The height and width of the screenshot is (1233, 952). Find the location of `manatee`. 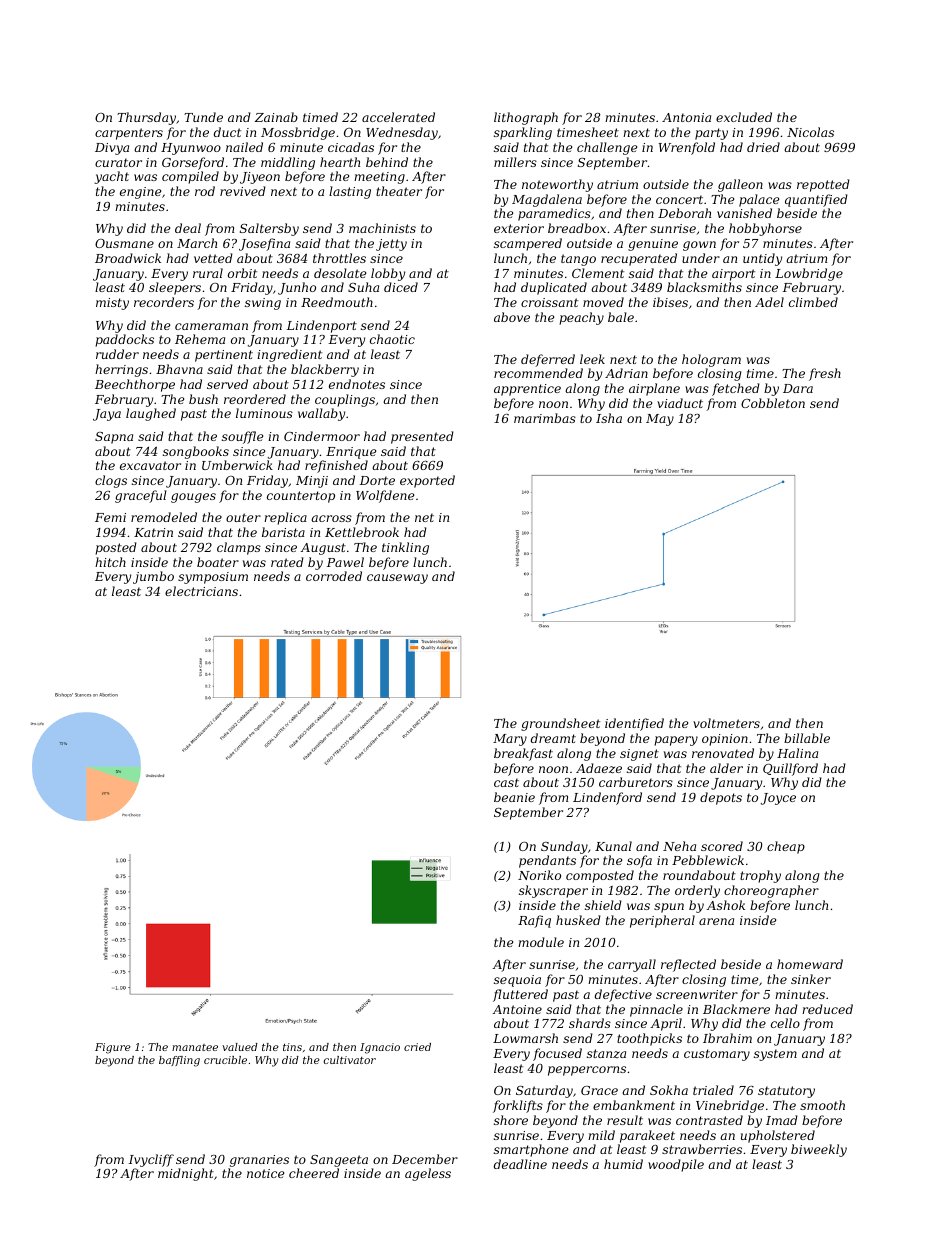

manatee is located at coordinates (195, 1047).
